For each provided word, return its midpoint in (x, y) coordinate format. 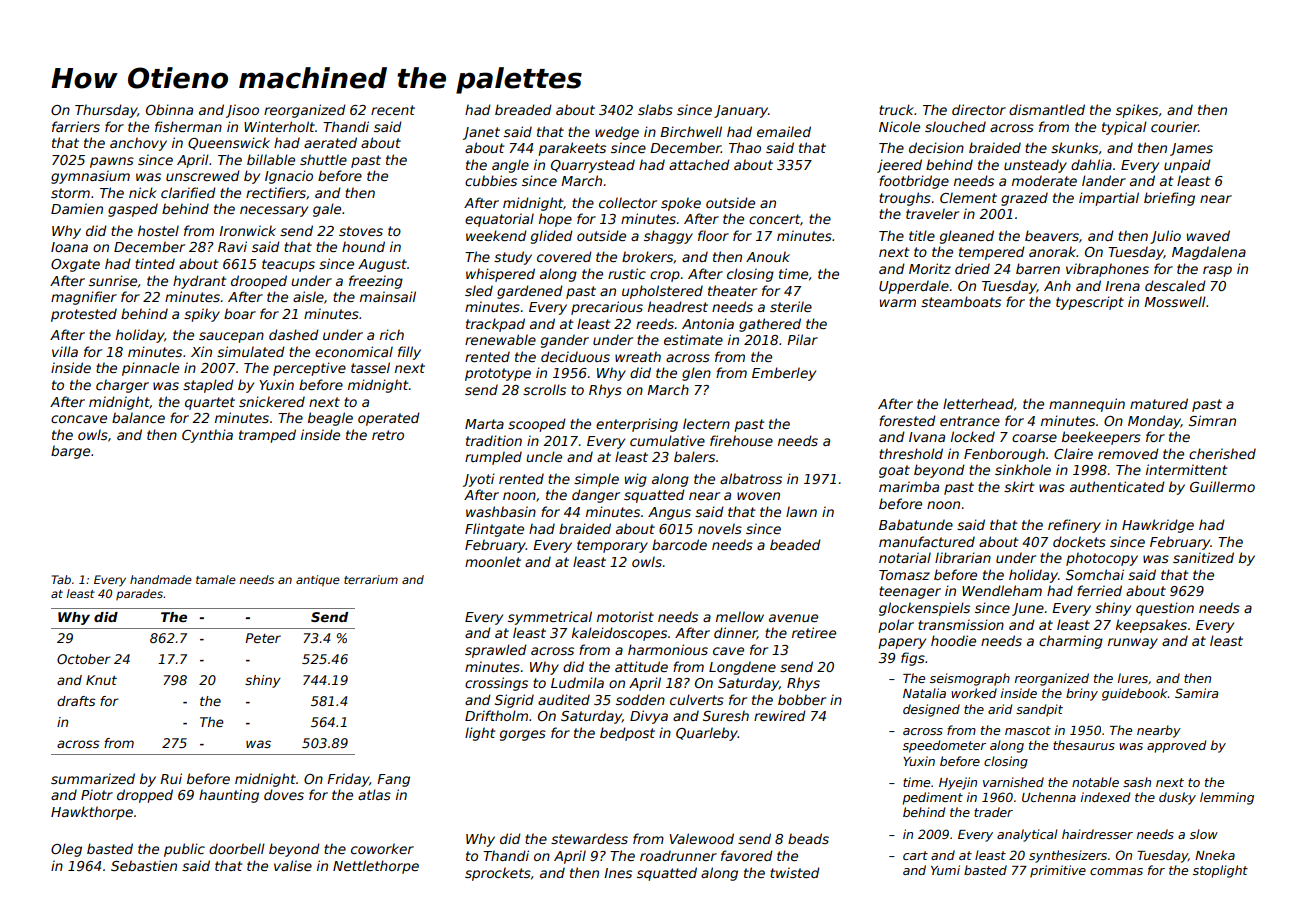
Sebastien (144, 865)
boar (240, 313)
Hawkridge (1158, 526)
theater (732, 290)
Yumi (945, 870)
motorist (625, 616)
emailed (784, 131)
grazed (1024, 199)
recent (393, 110)
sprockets (498, 874)
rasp (1217, 271)
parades (139, 594)
